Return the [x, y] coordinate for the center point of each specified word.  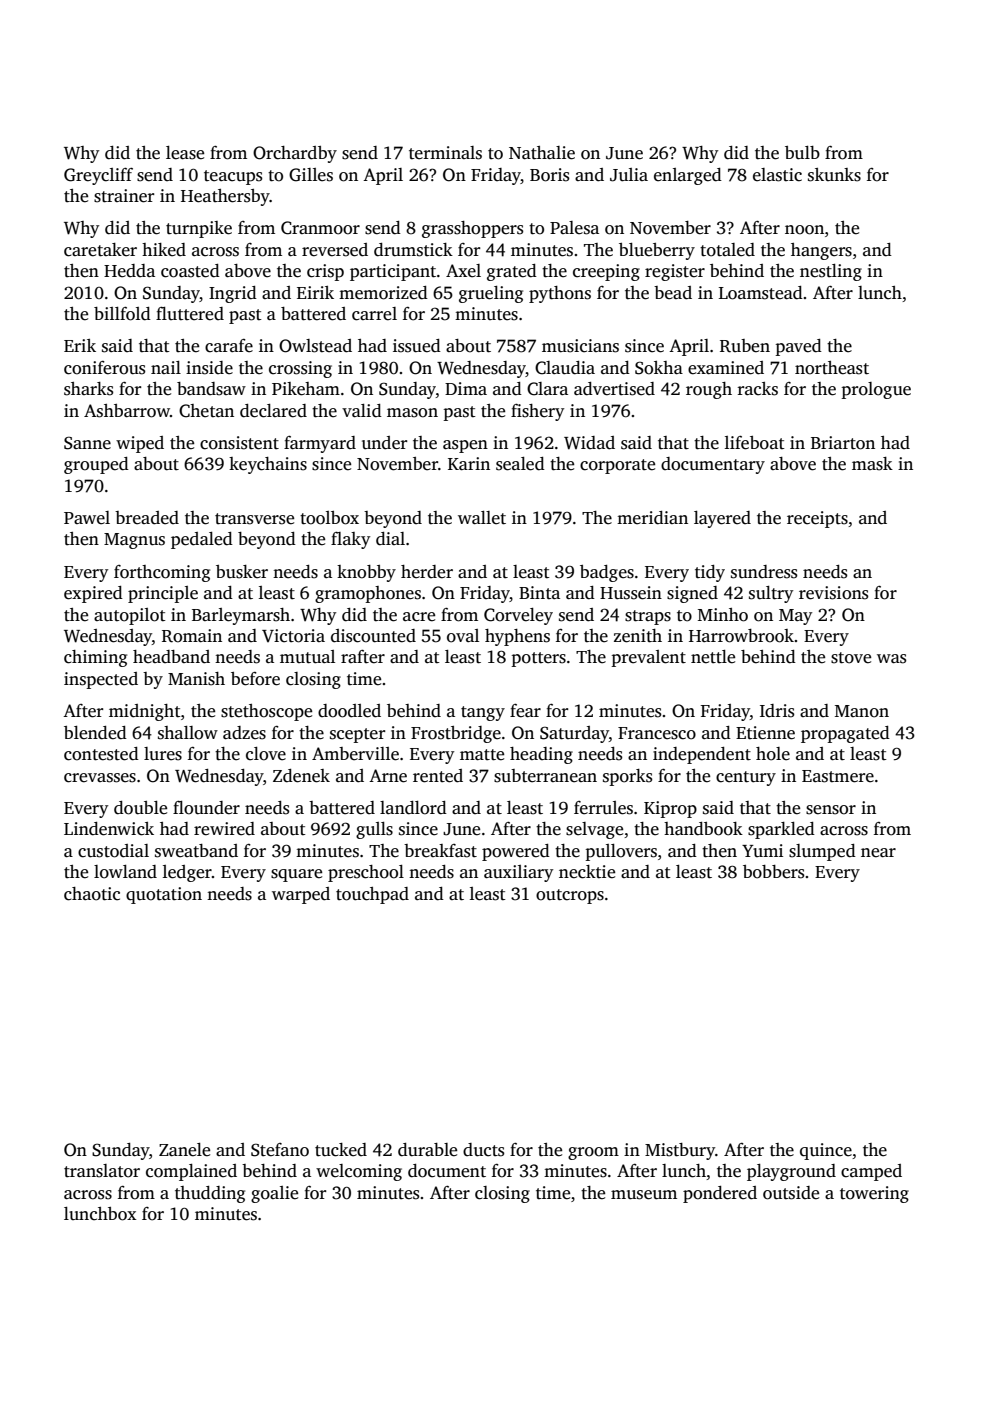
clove [266, 754]
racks [758, 389]
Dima [466, 388]
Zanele [184, 1150]
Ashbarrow [127, 411]
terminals [445, 153]
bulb [802, 153]
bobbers [773, 872]
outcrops [570, 896]
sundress [764, 572]
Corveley [518, 616]
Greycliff [98, 176]
